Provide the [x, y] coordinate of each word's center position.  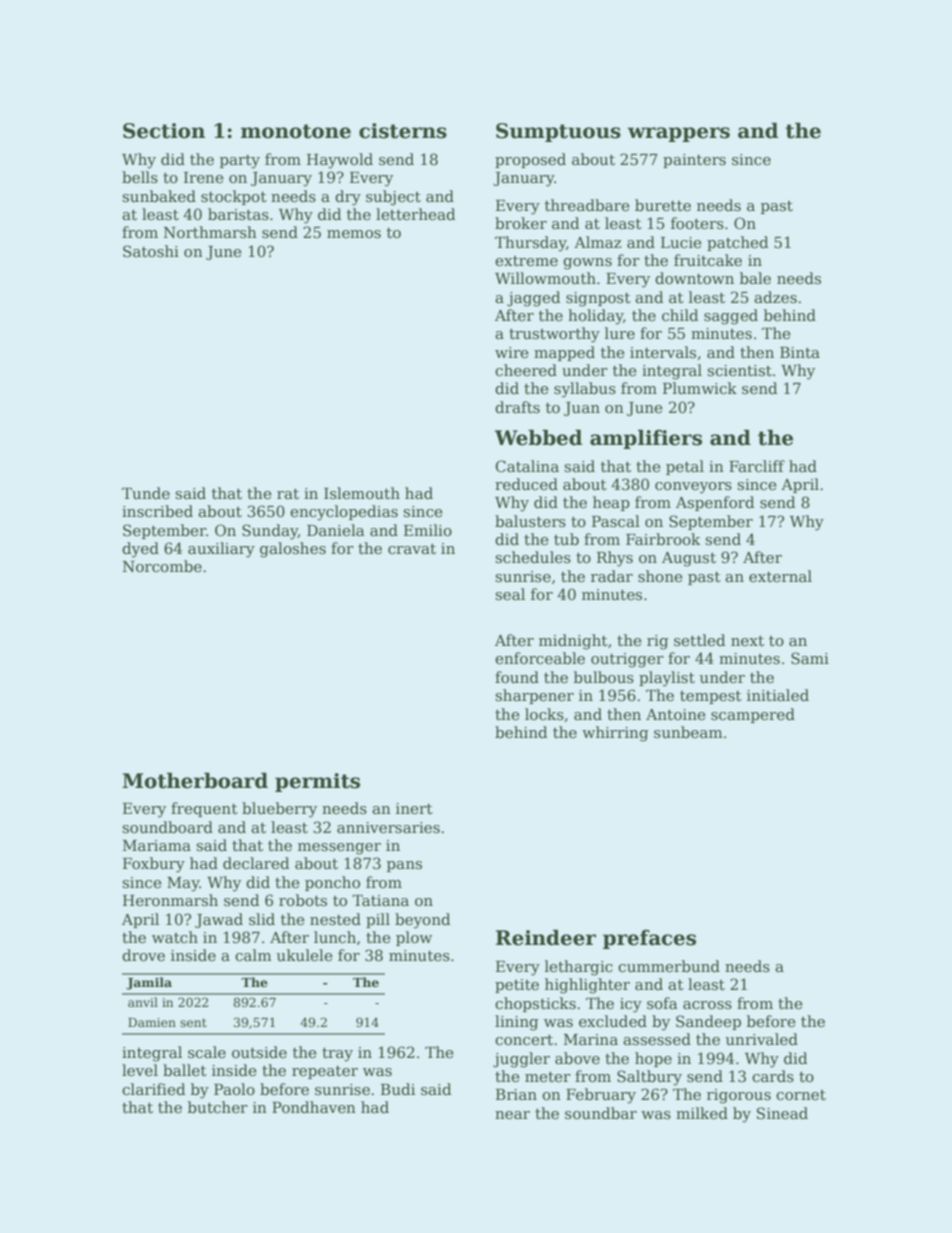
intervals [663, 352]
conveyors [693, 488]
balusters [530, 521]
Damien [152, 1022]
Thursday [530, 244]
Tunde [146, 493]
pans [404, 866]
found [517, 677]
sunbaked [159, 196]
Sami [810, 658]
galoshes [293, 550]
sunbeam [688, 732]
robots [303, 900]
